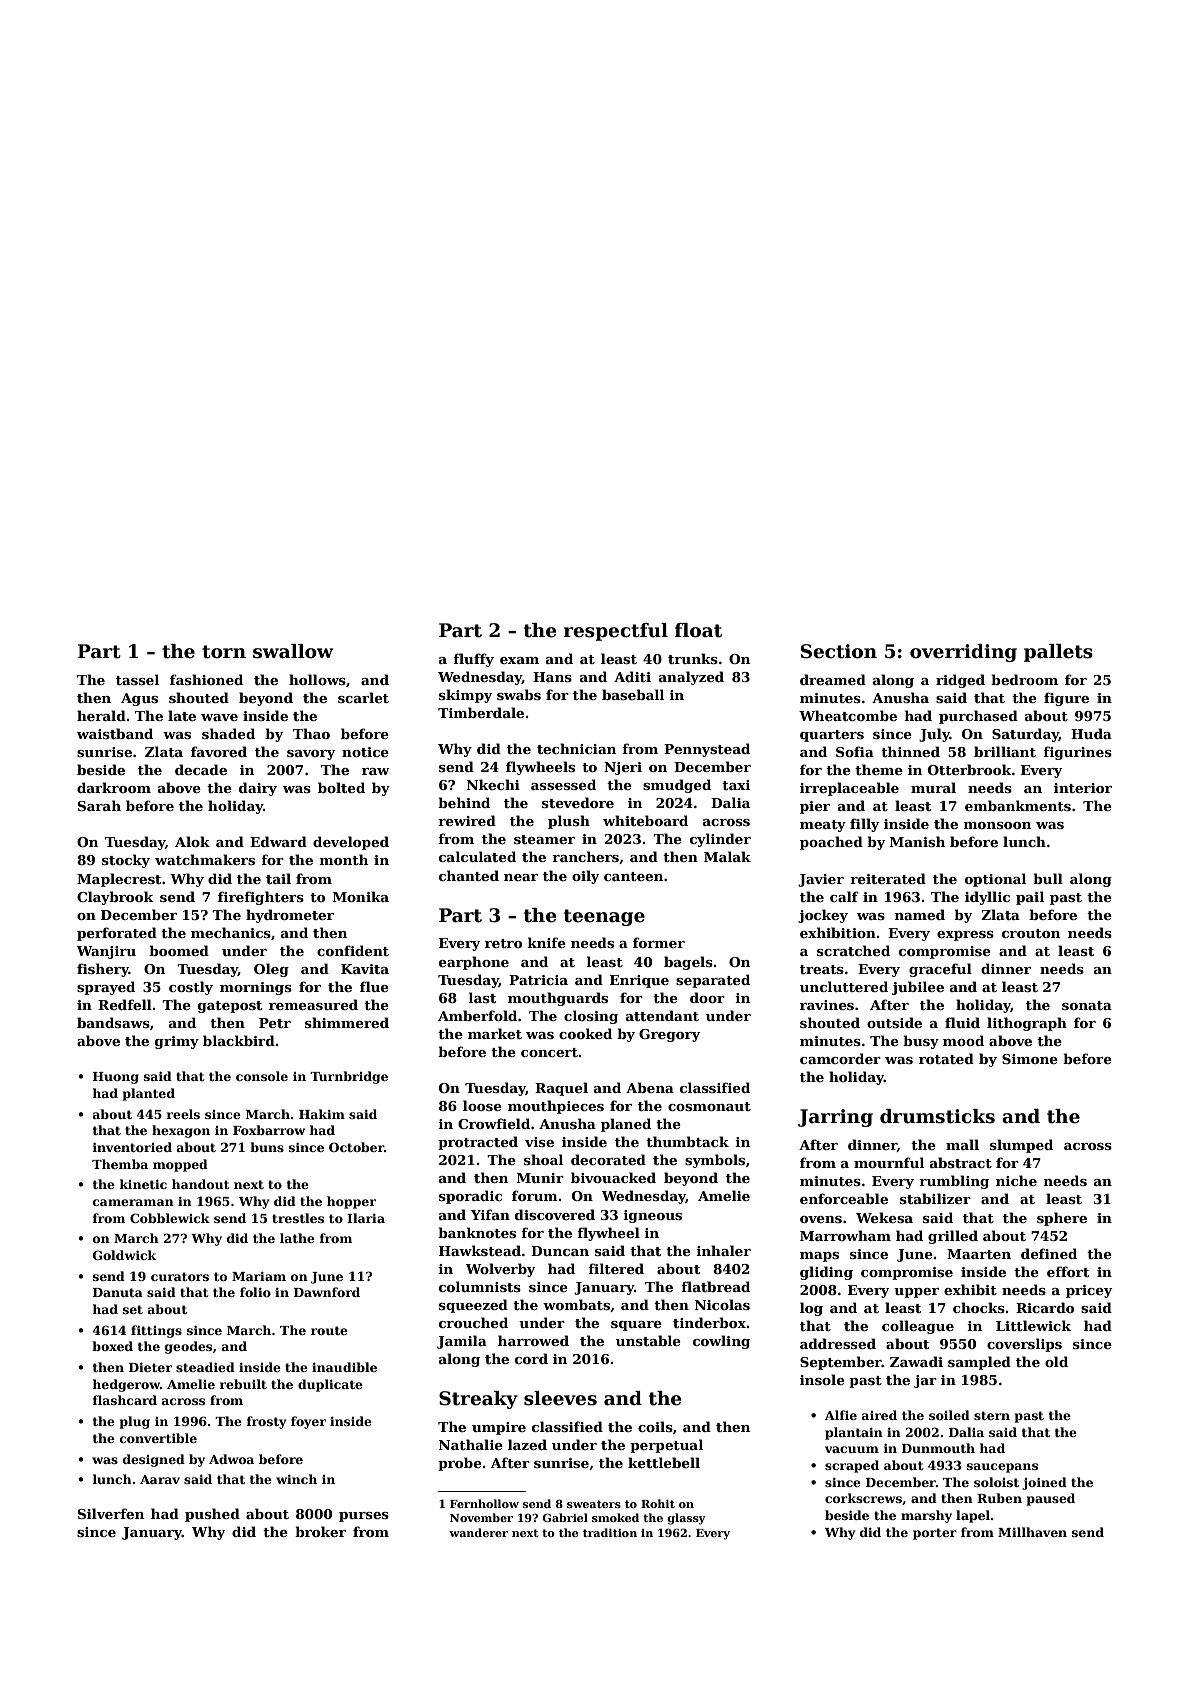  Describe the element at coordinates (693, 658) in the screenshot. I see `trunks` at that location.
